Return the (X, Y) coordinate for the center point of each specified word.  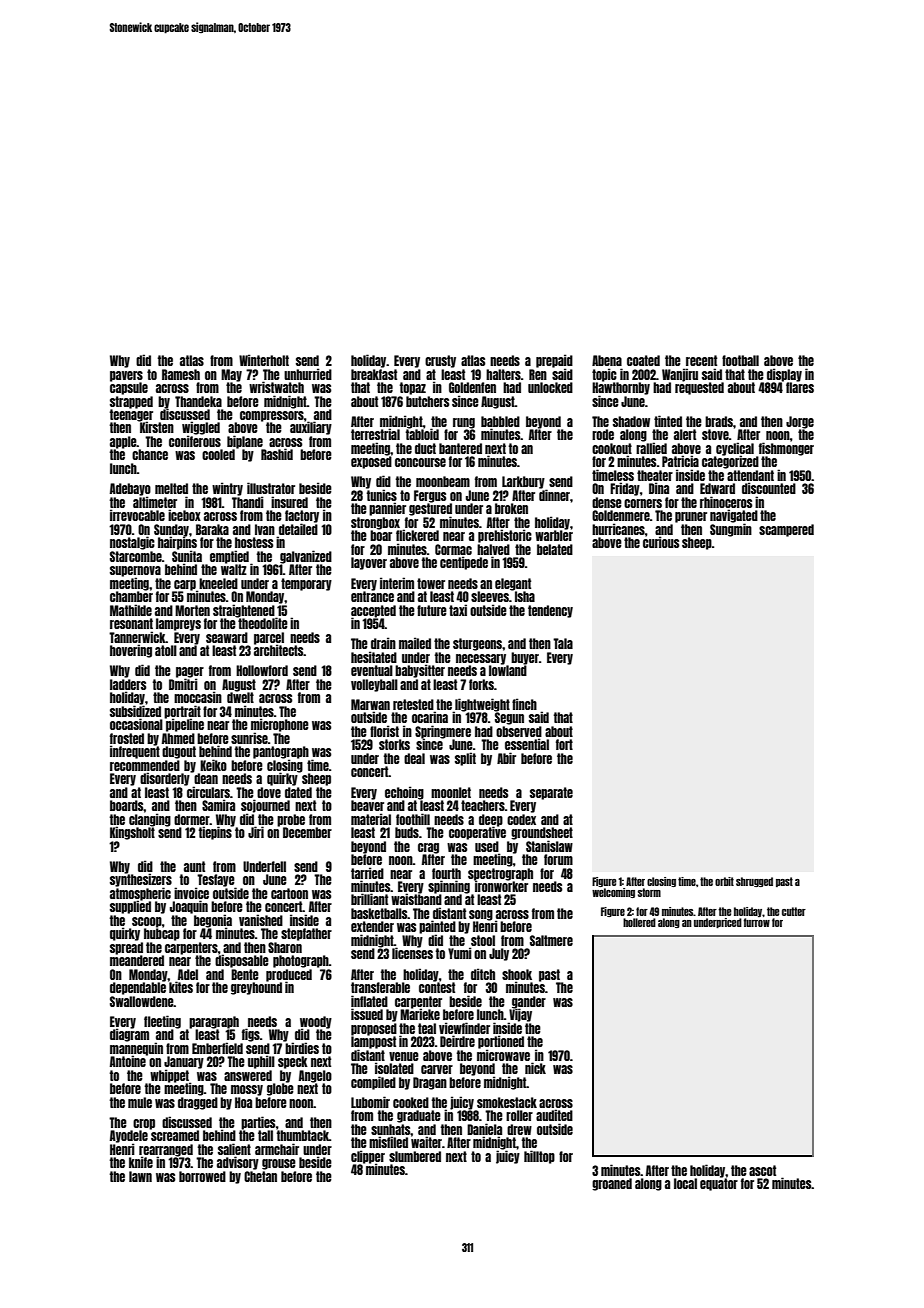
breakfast (374, 374)
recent (701, 360)
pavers (126, 376)
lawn (140, 1176)
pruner (691, 517)
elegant (513, 584)
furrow (757, 922)
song (481, 915)
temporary (306, 584)
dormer (192, 819)
